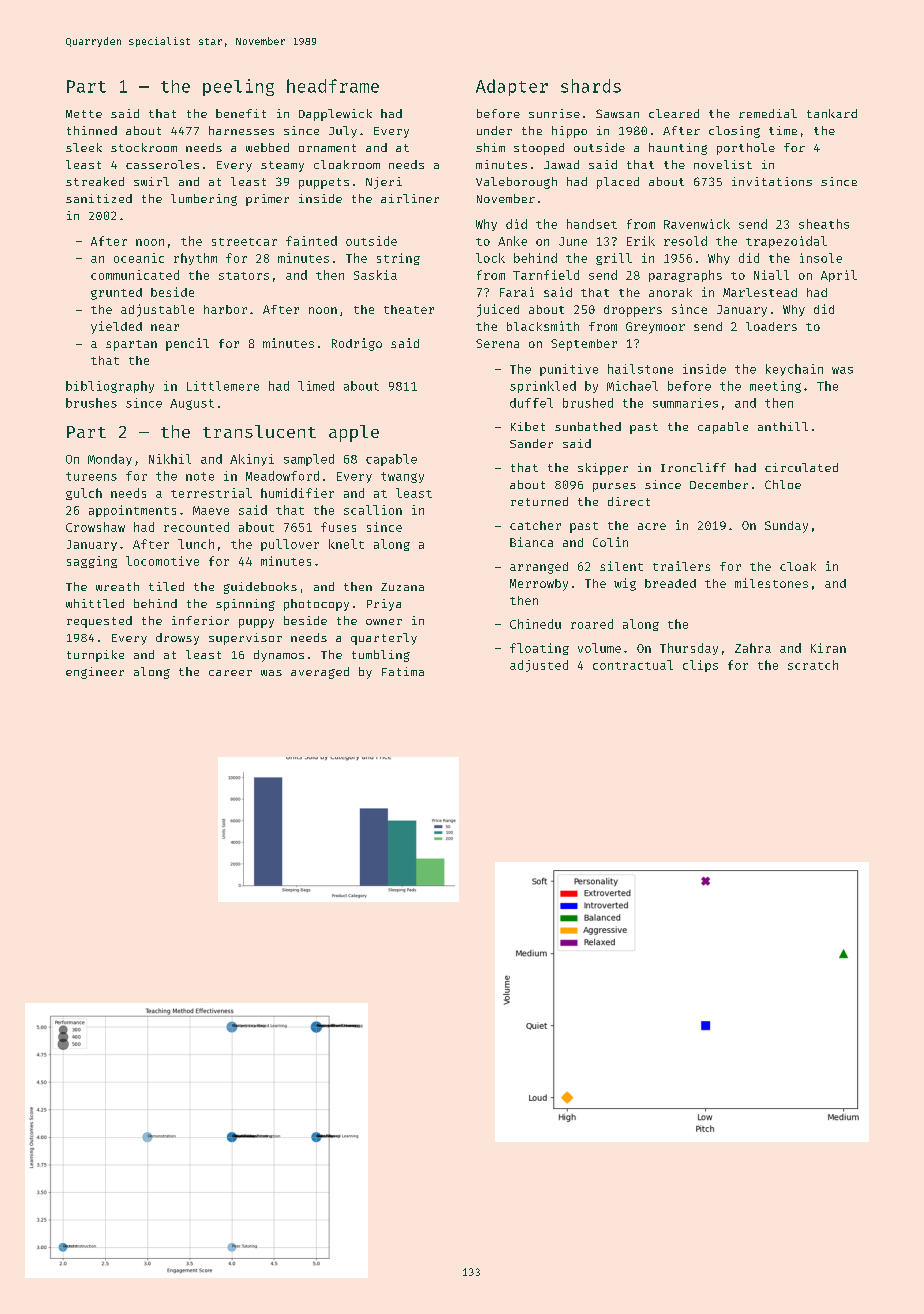 Image resolution: width=924 pixels, height=1314 pixels. Describe the element at coordinates (591, 86) in the screenshot. I see `shards` at that location.
